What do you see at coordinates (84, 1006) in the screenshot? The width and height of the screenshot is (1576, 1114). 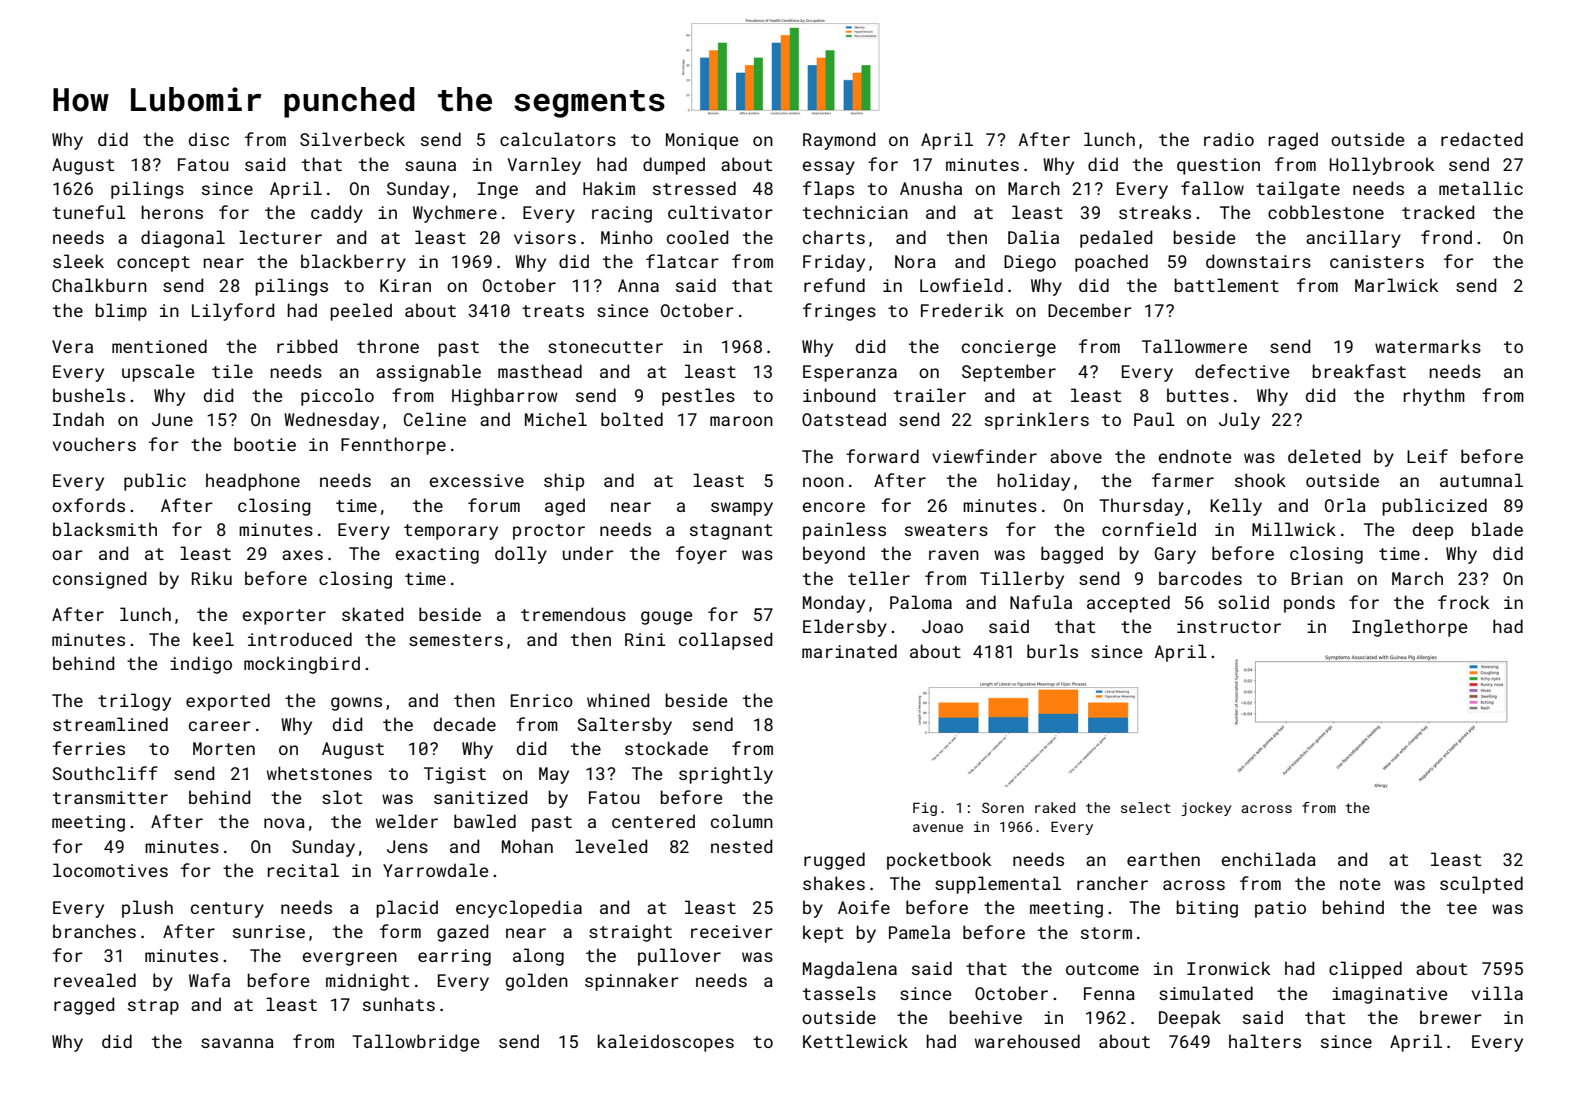 I see `ragged` at bounding box center [84, 1006].
